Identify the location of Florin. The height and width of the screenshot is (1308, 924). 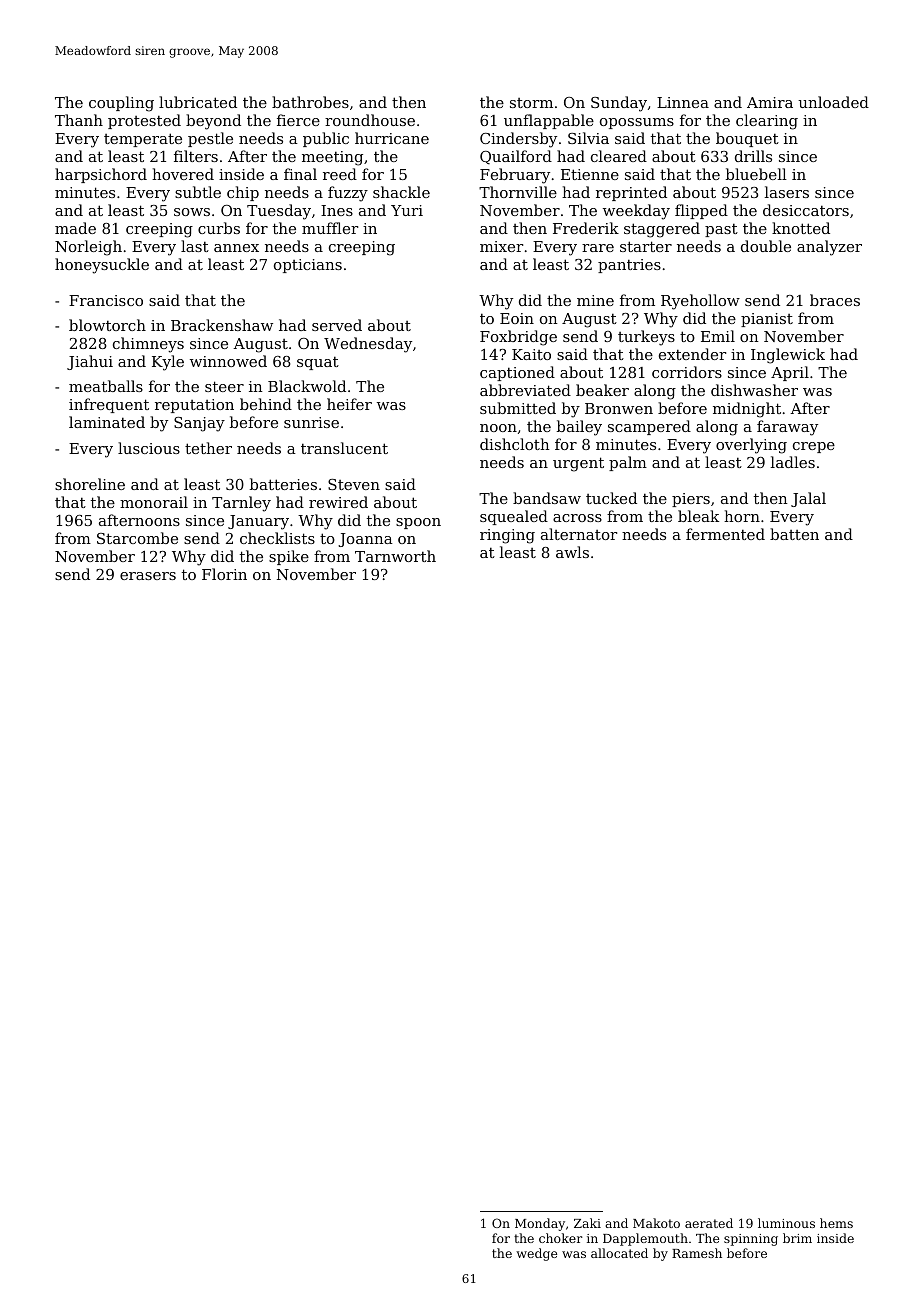
(224, 574).
